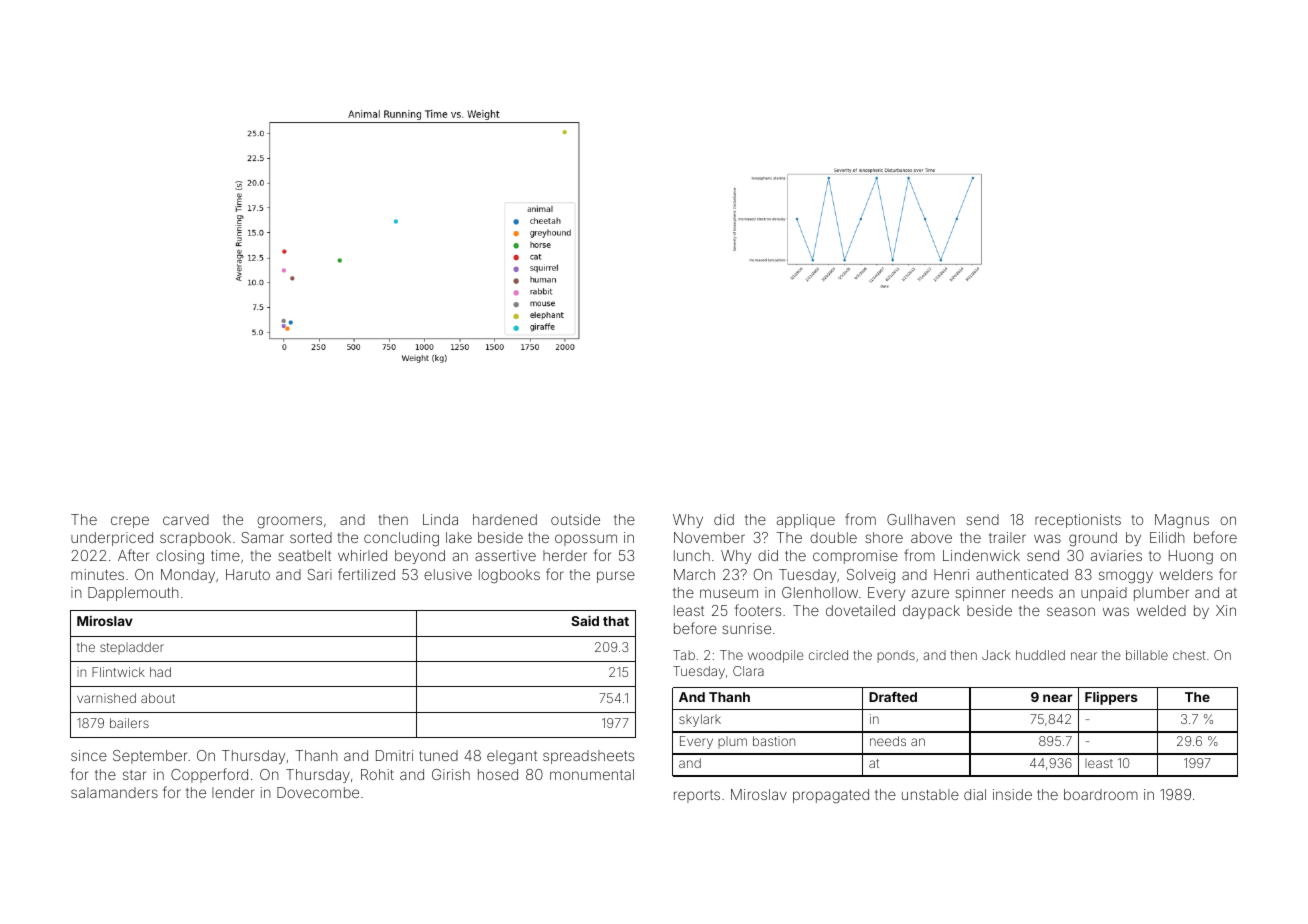 The image size is (1308, 924). What do you see at coordinates (89, 755) in the screenshot?
I see `since` at bounding box center [89, 755].
